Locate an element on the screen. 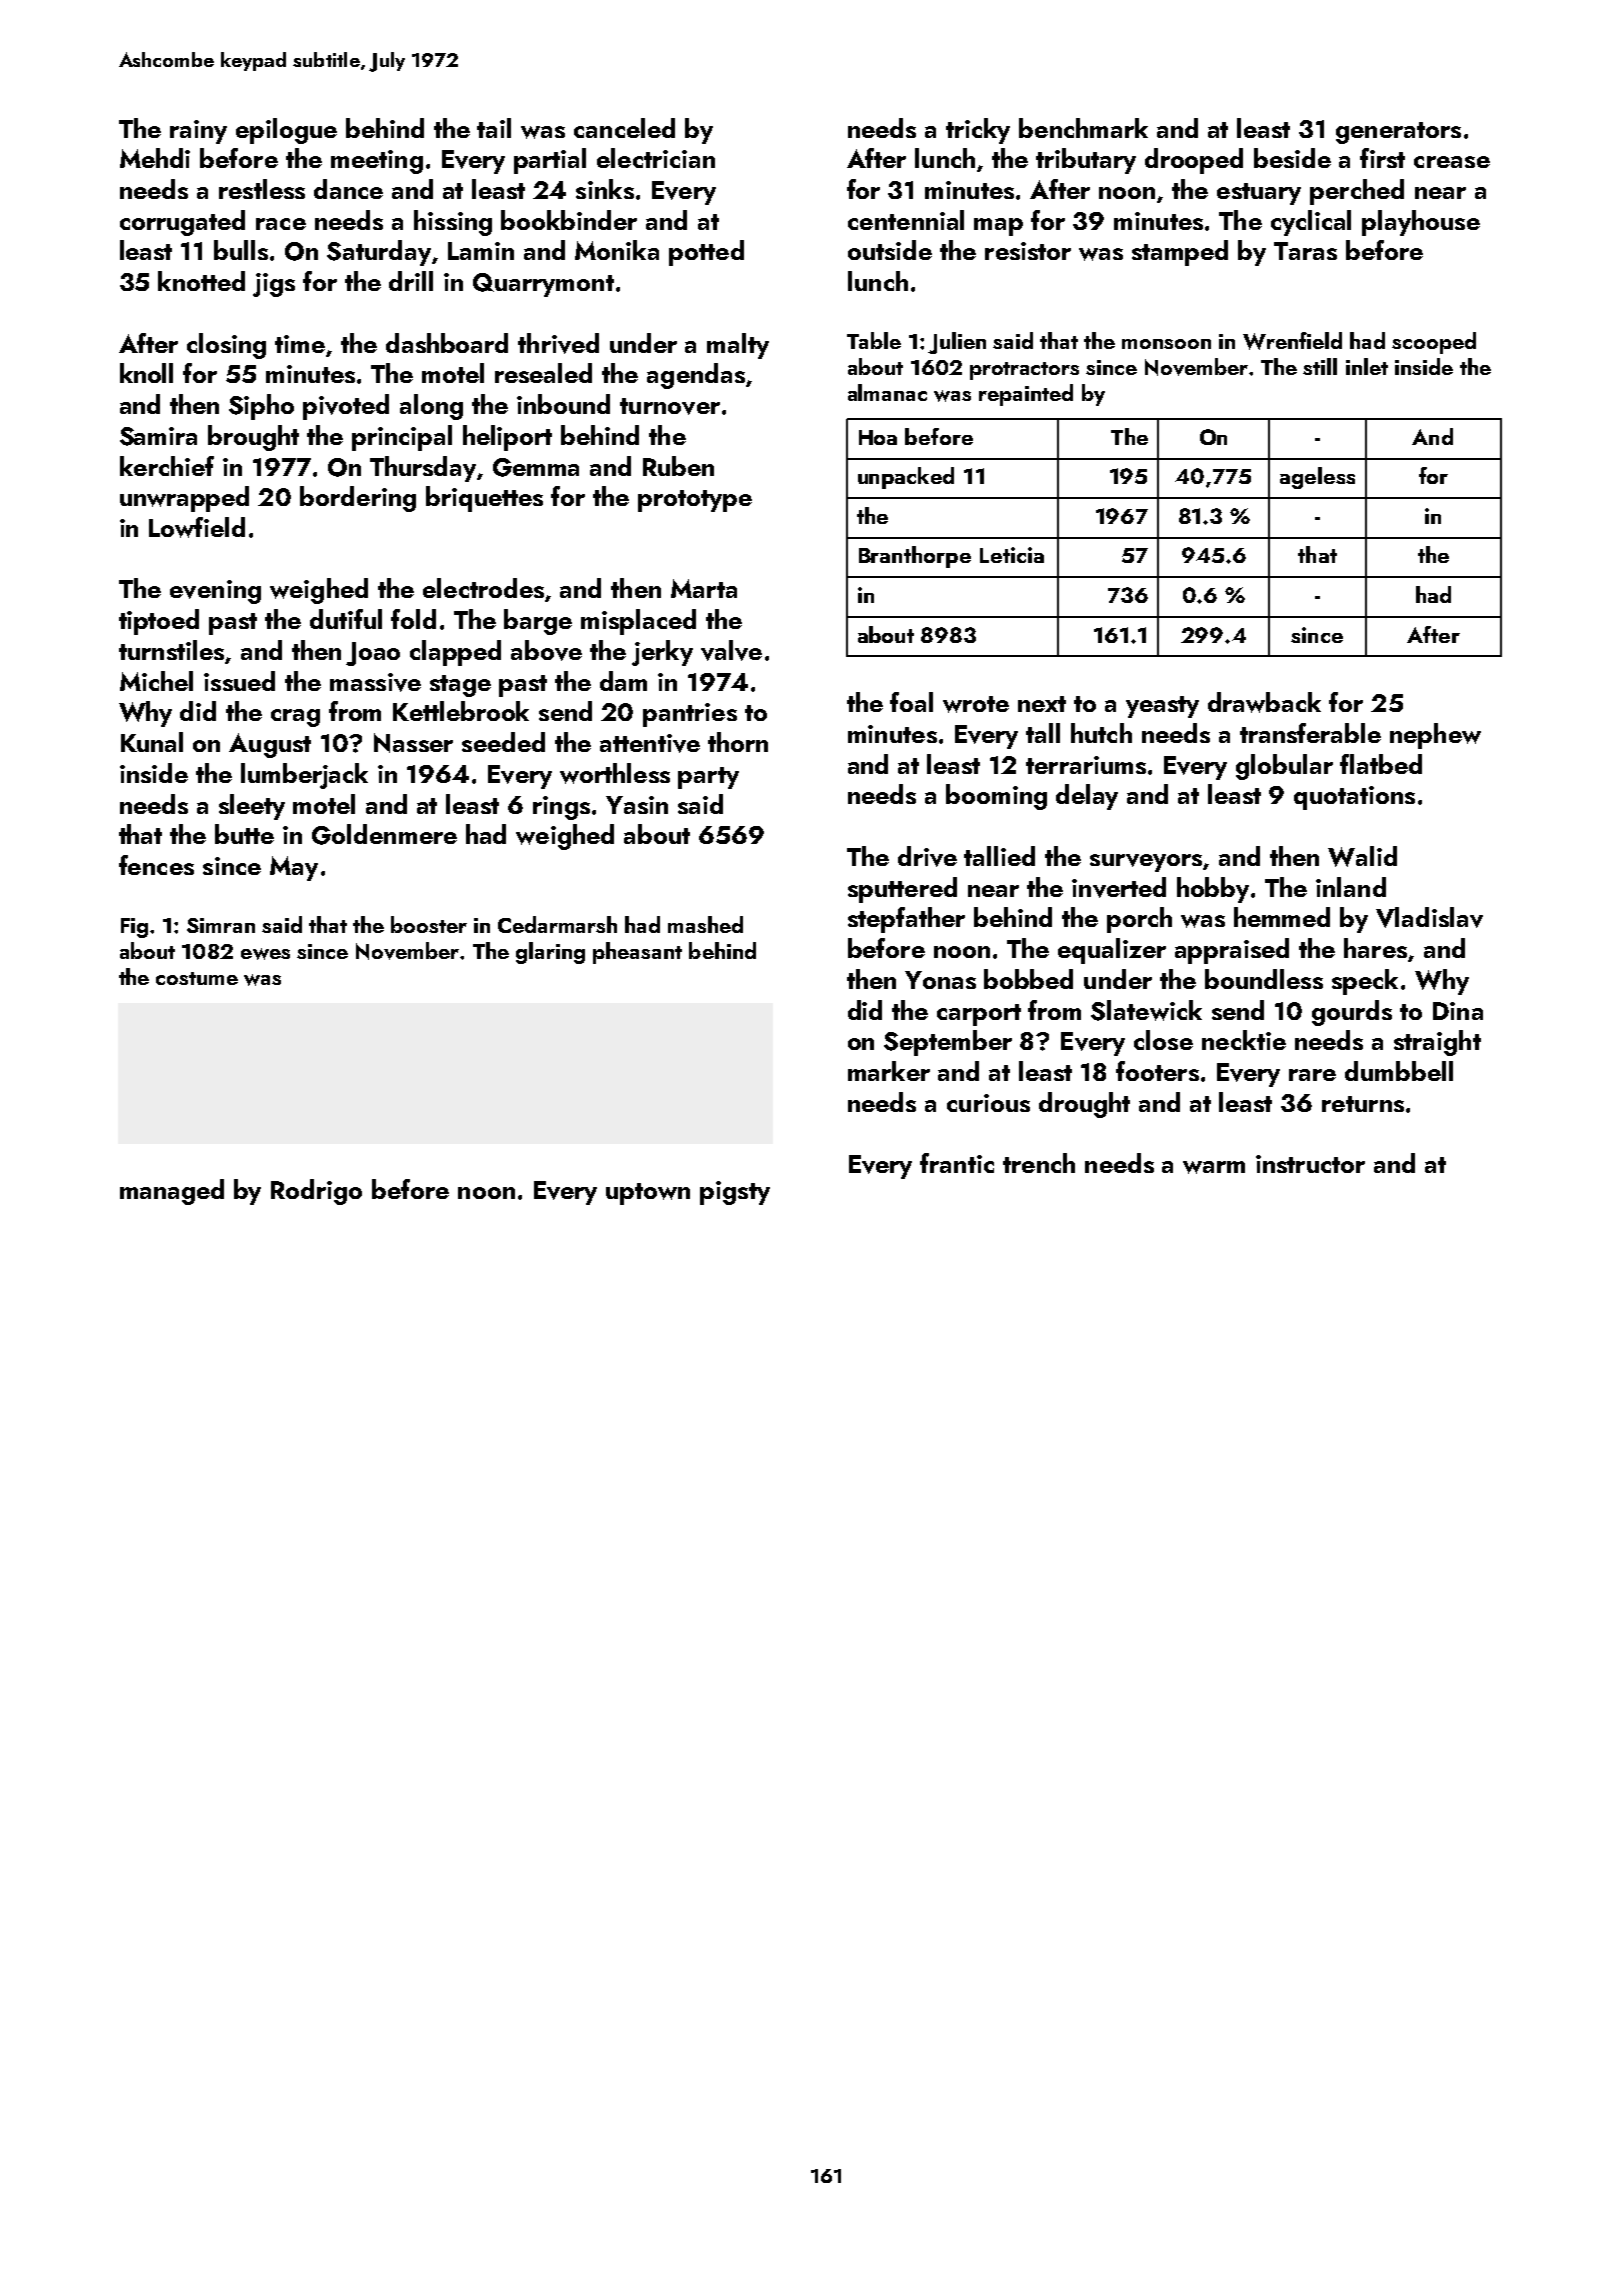 The width and height of the screenshot is (1620, 2292). canceled is located at coordinates (624, 128).
